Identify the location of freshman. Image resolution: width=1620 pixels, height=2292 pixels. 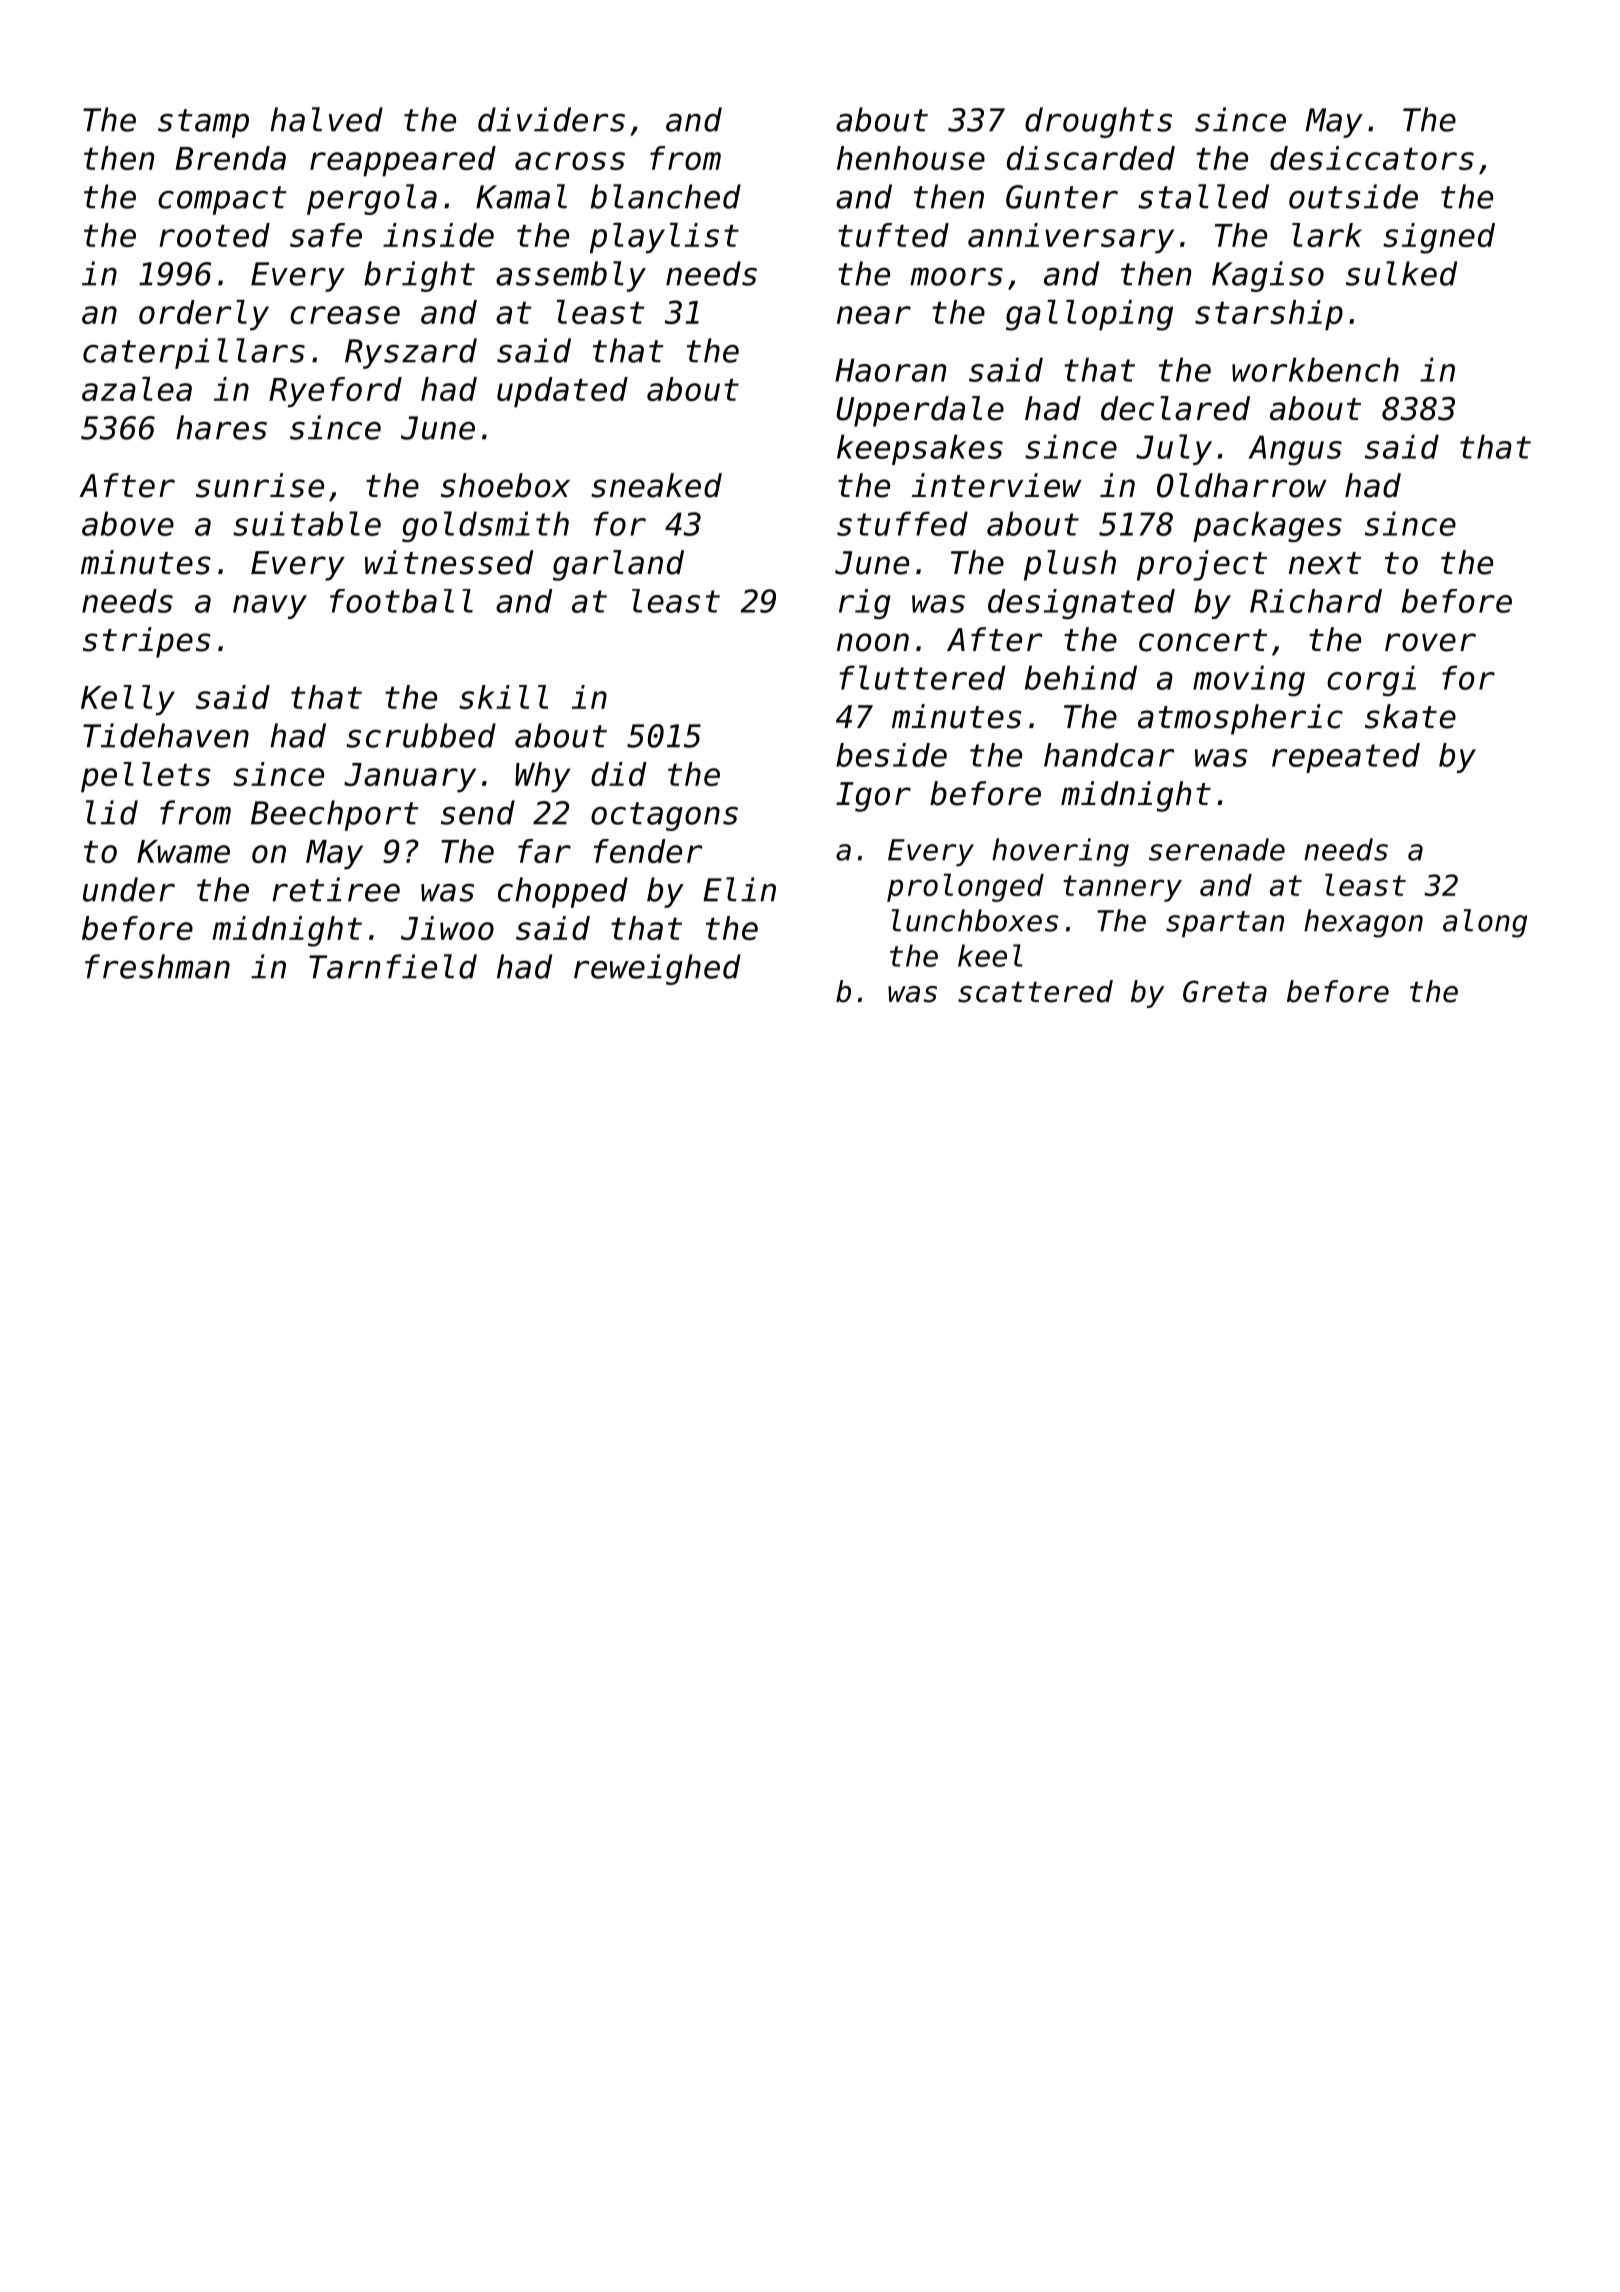
(157, 966).
